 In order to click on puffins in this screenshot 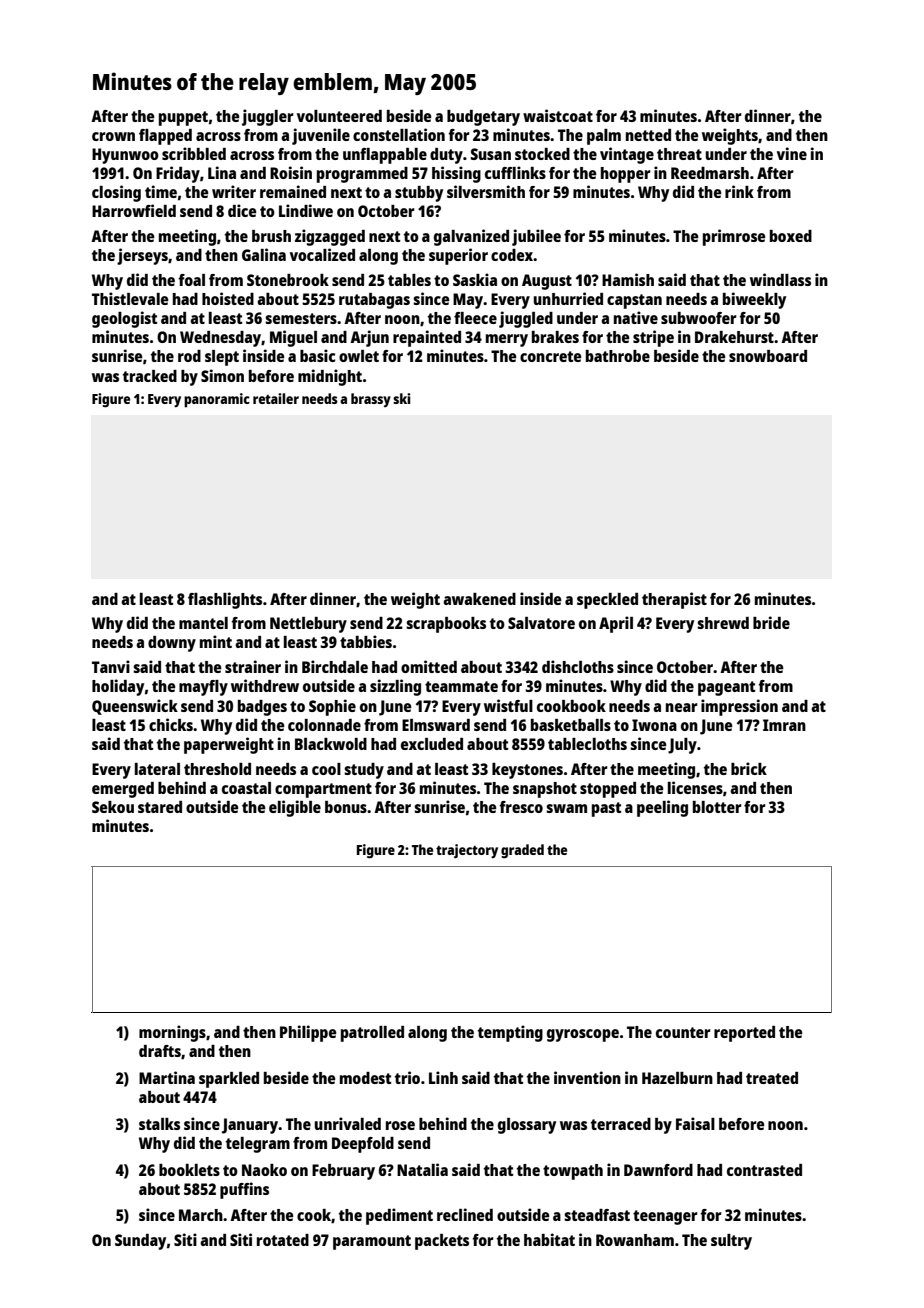, I will do `click(244, 1190)`.
